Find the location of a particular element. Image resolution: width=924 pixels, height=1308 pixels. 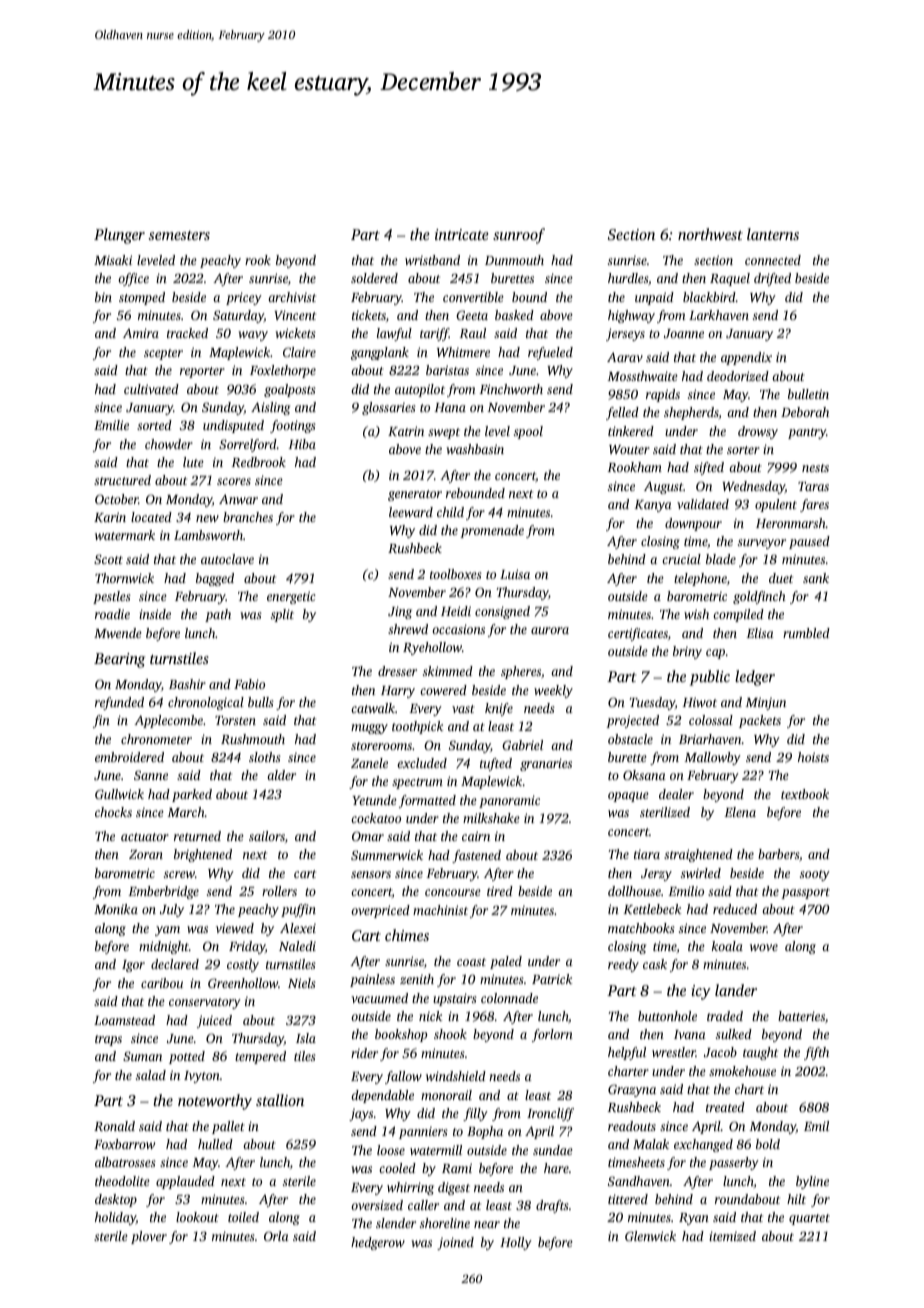

wristband is located at coordinates (432, 260).
